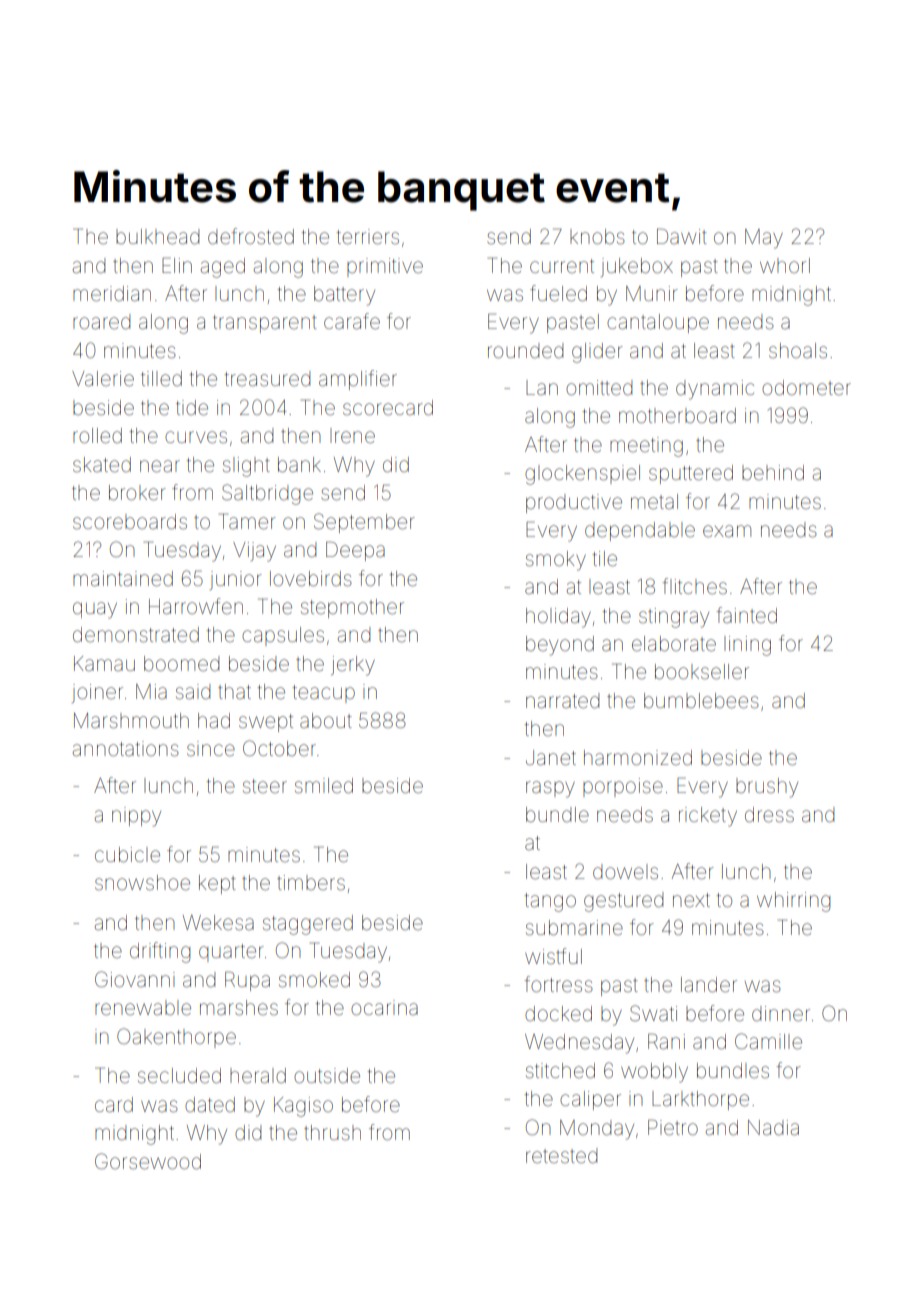 Image resolution: width=924 pixels, height=1311 pixels. Describe the element at coordinates (561, 1155) in the document. I see `retested` at that location.
